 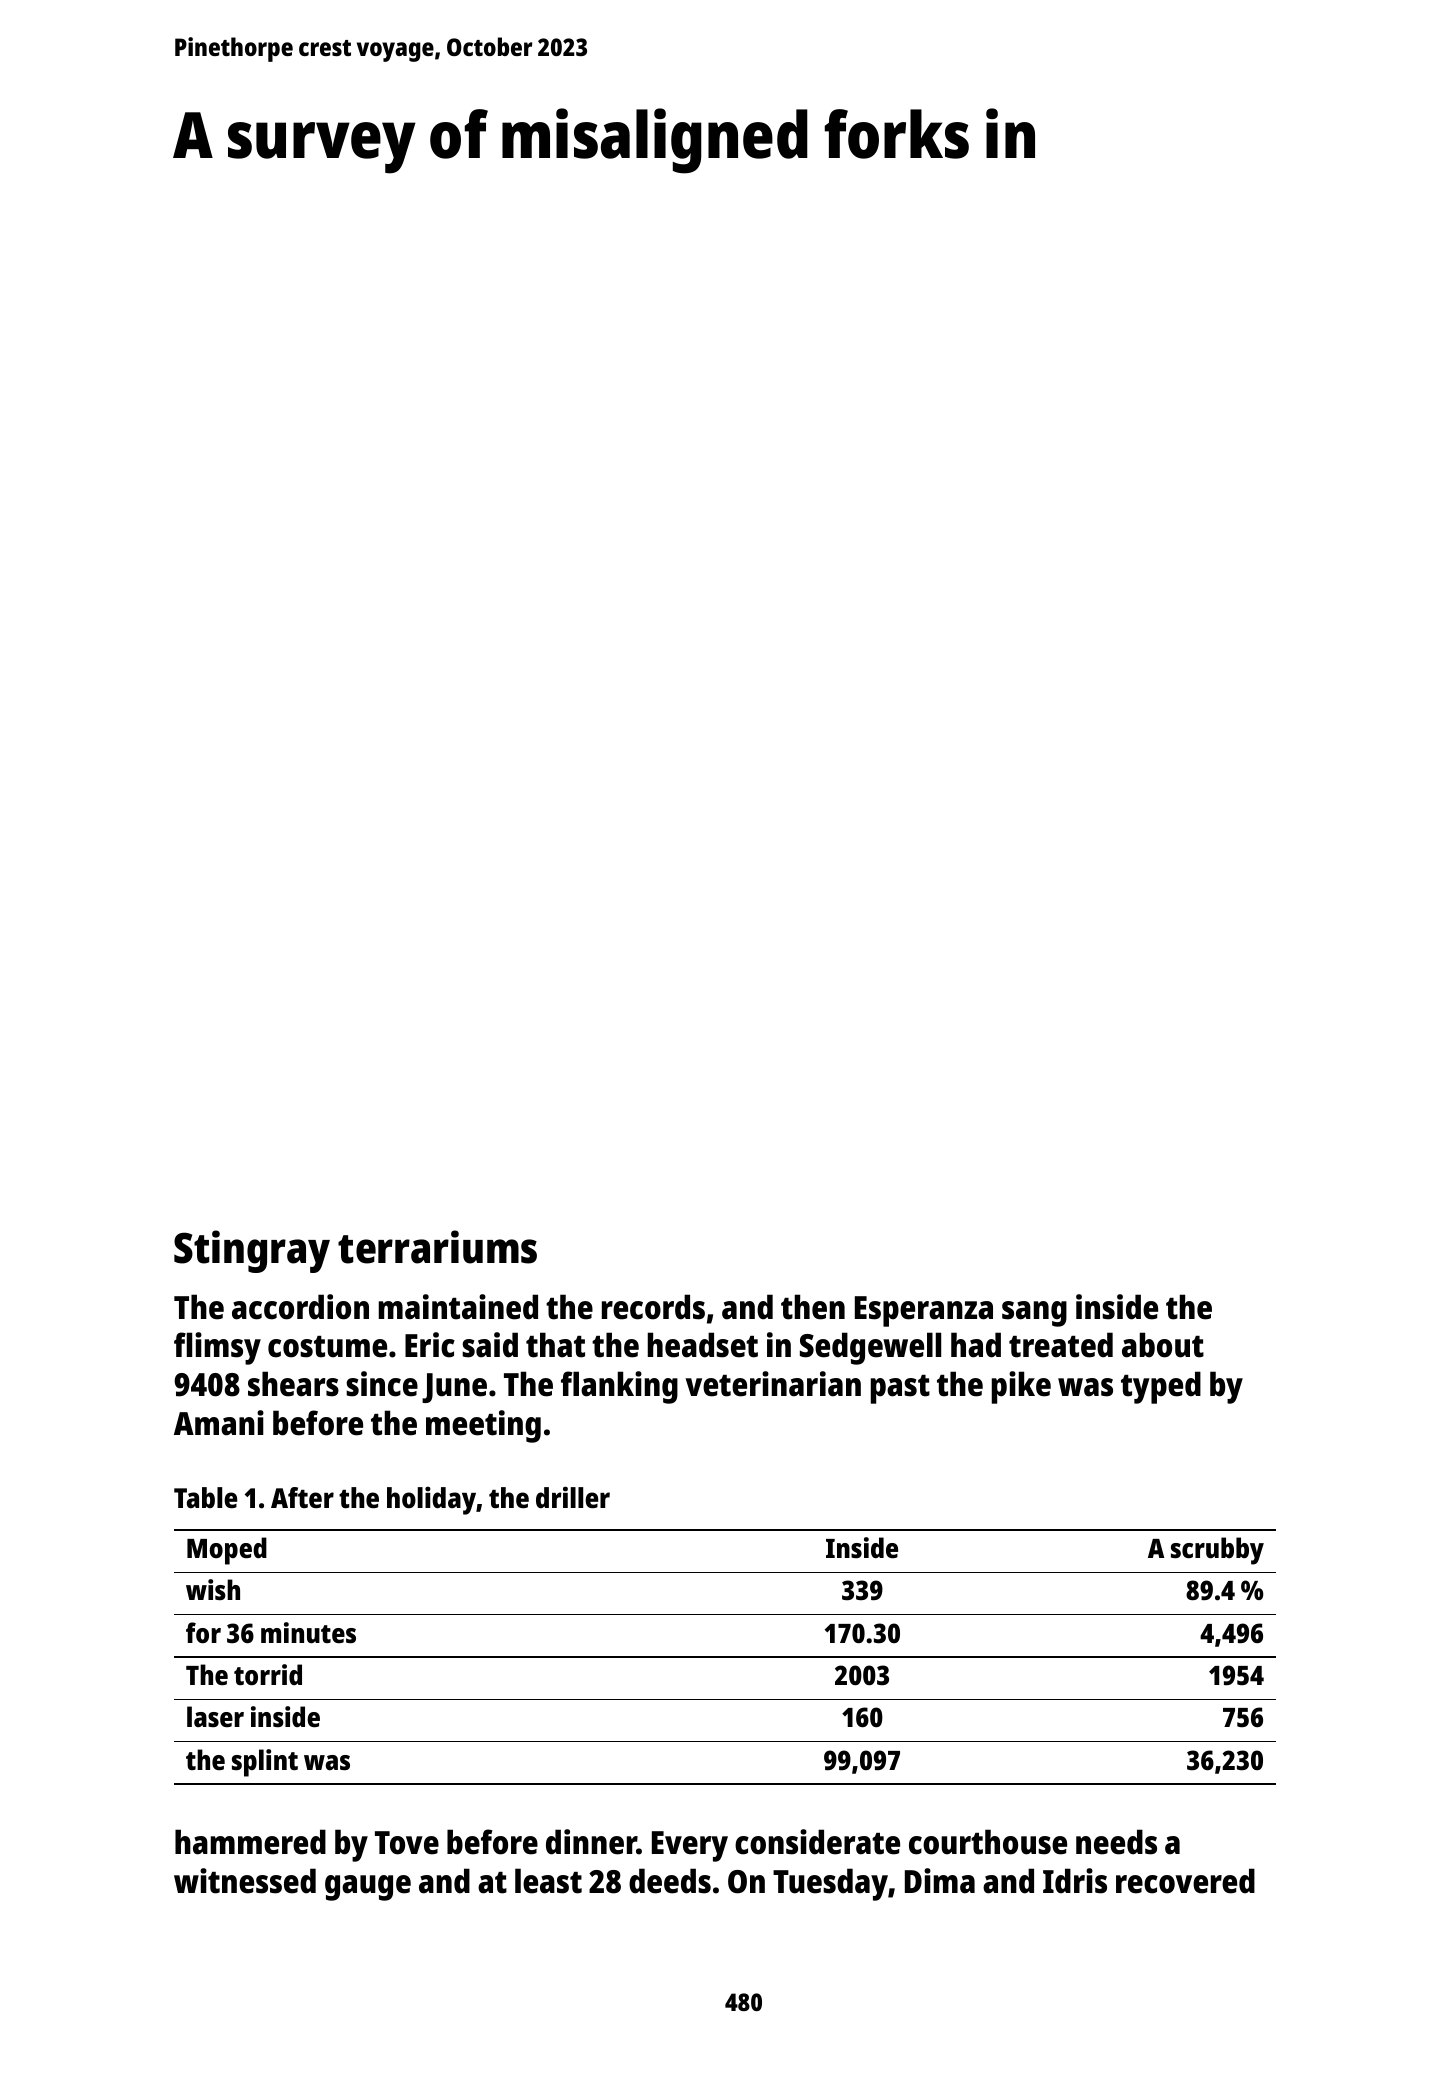 What do you see at coordinates (437, 1247) in the screenshot?
I see `terrariums` at bounding box center [437, 1247].
